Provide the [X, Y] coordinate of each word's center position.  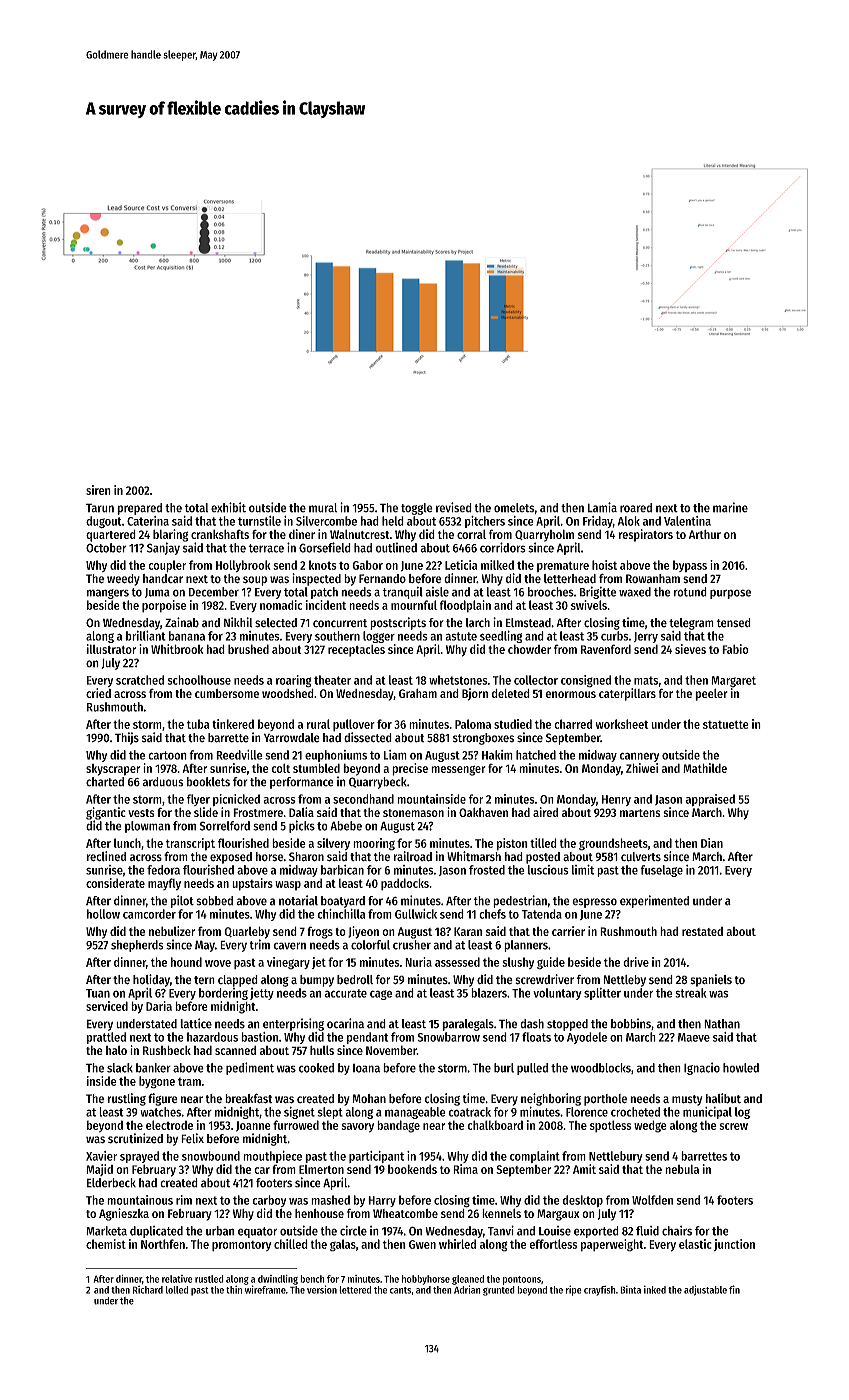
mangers [108, 594]
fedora [163, 870]
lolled [177, 1290]
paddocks [405, 884]
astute [461, 636]
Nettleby [625, 981]
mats [646, 680]
